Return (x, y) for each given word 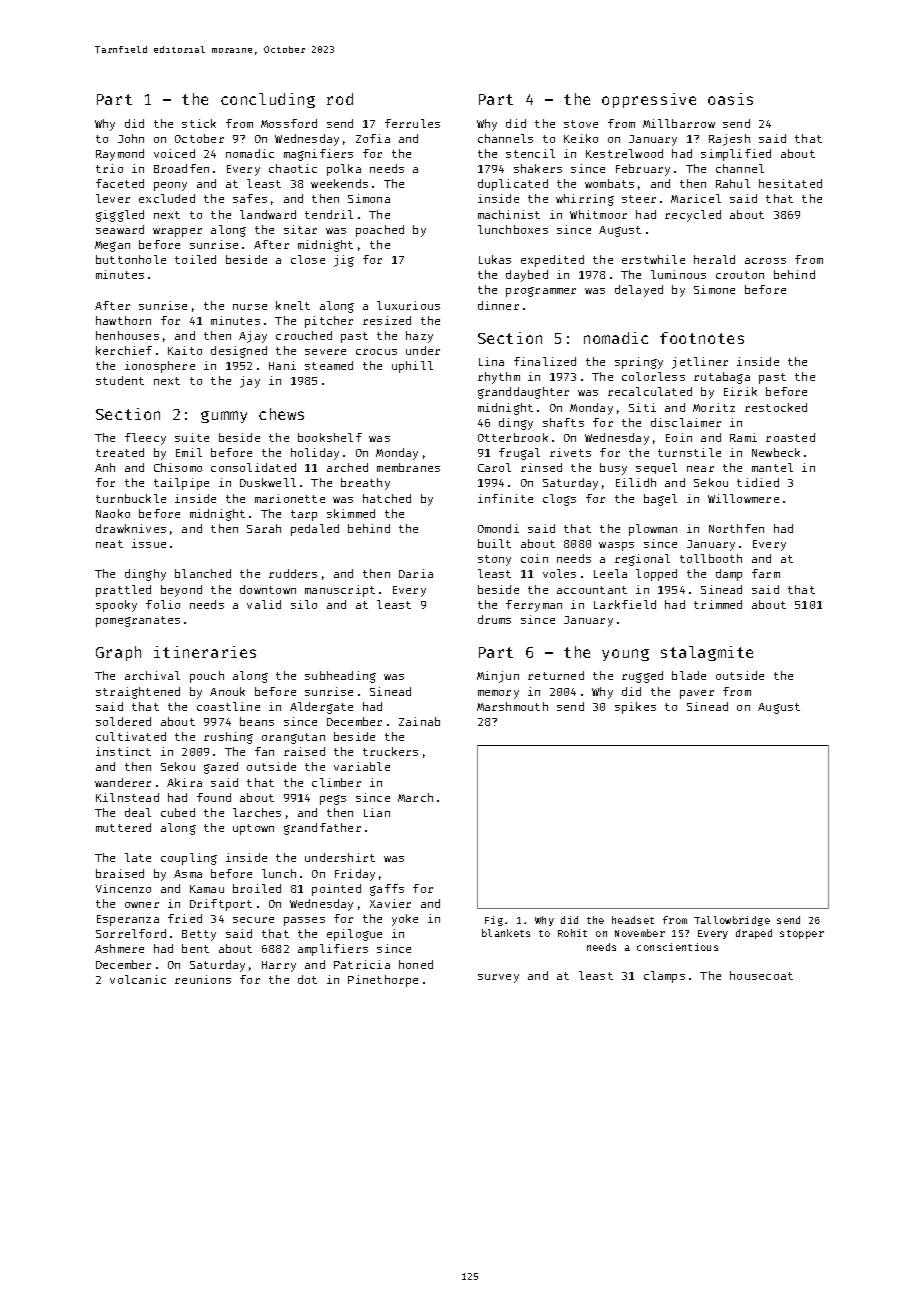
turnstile (689, 452)
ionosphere (160, 367)
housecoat (761, 975)
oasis (730, 99)
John (131, 138)
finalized (545, 361)
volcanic (138, 979)
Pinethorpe (383, 981)
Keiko (581, 138)
